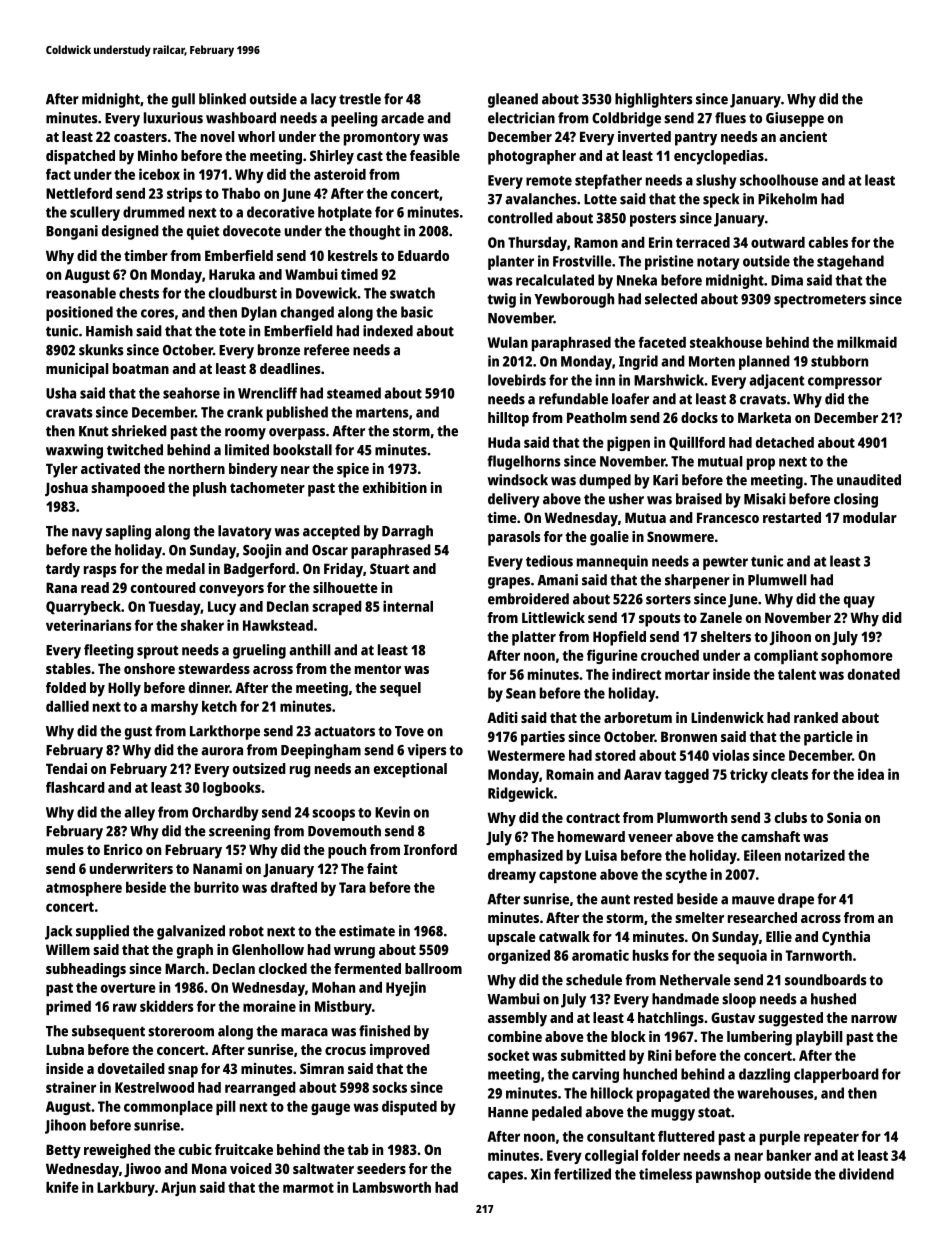 The image size is (952, 1233). Describe the element at coordinates (828, 738) in the screenshot. I see `particle` at that location.
